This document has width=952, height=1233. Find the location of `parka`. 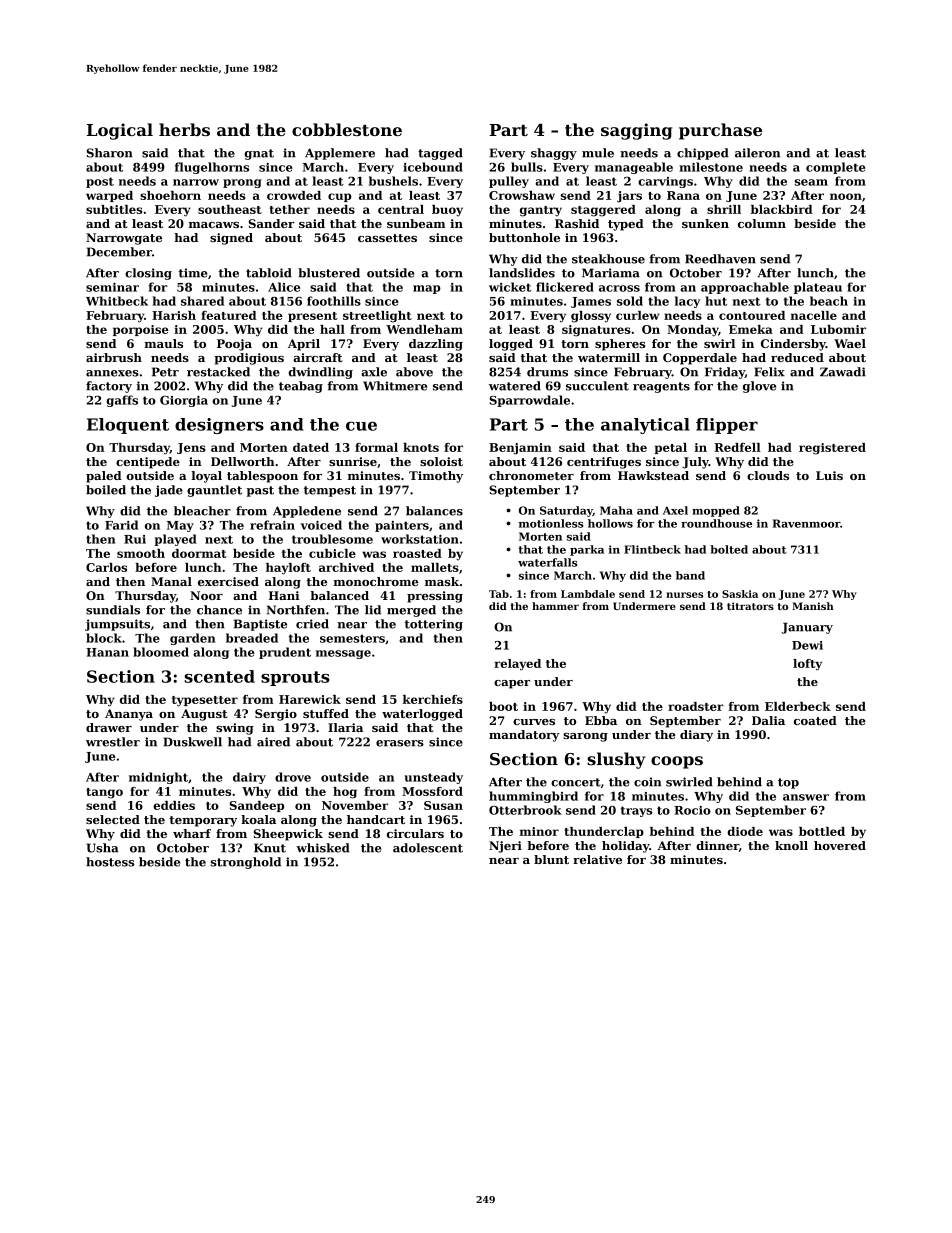

parka is located at coordinates (587, 550).
